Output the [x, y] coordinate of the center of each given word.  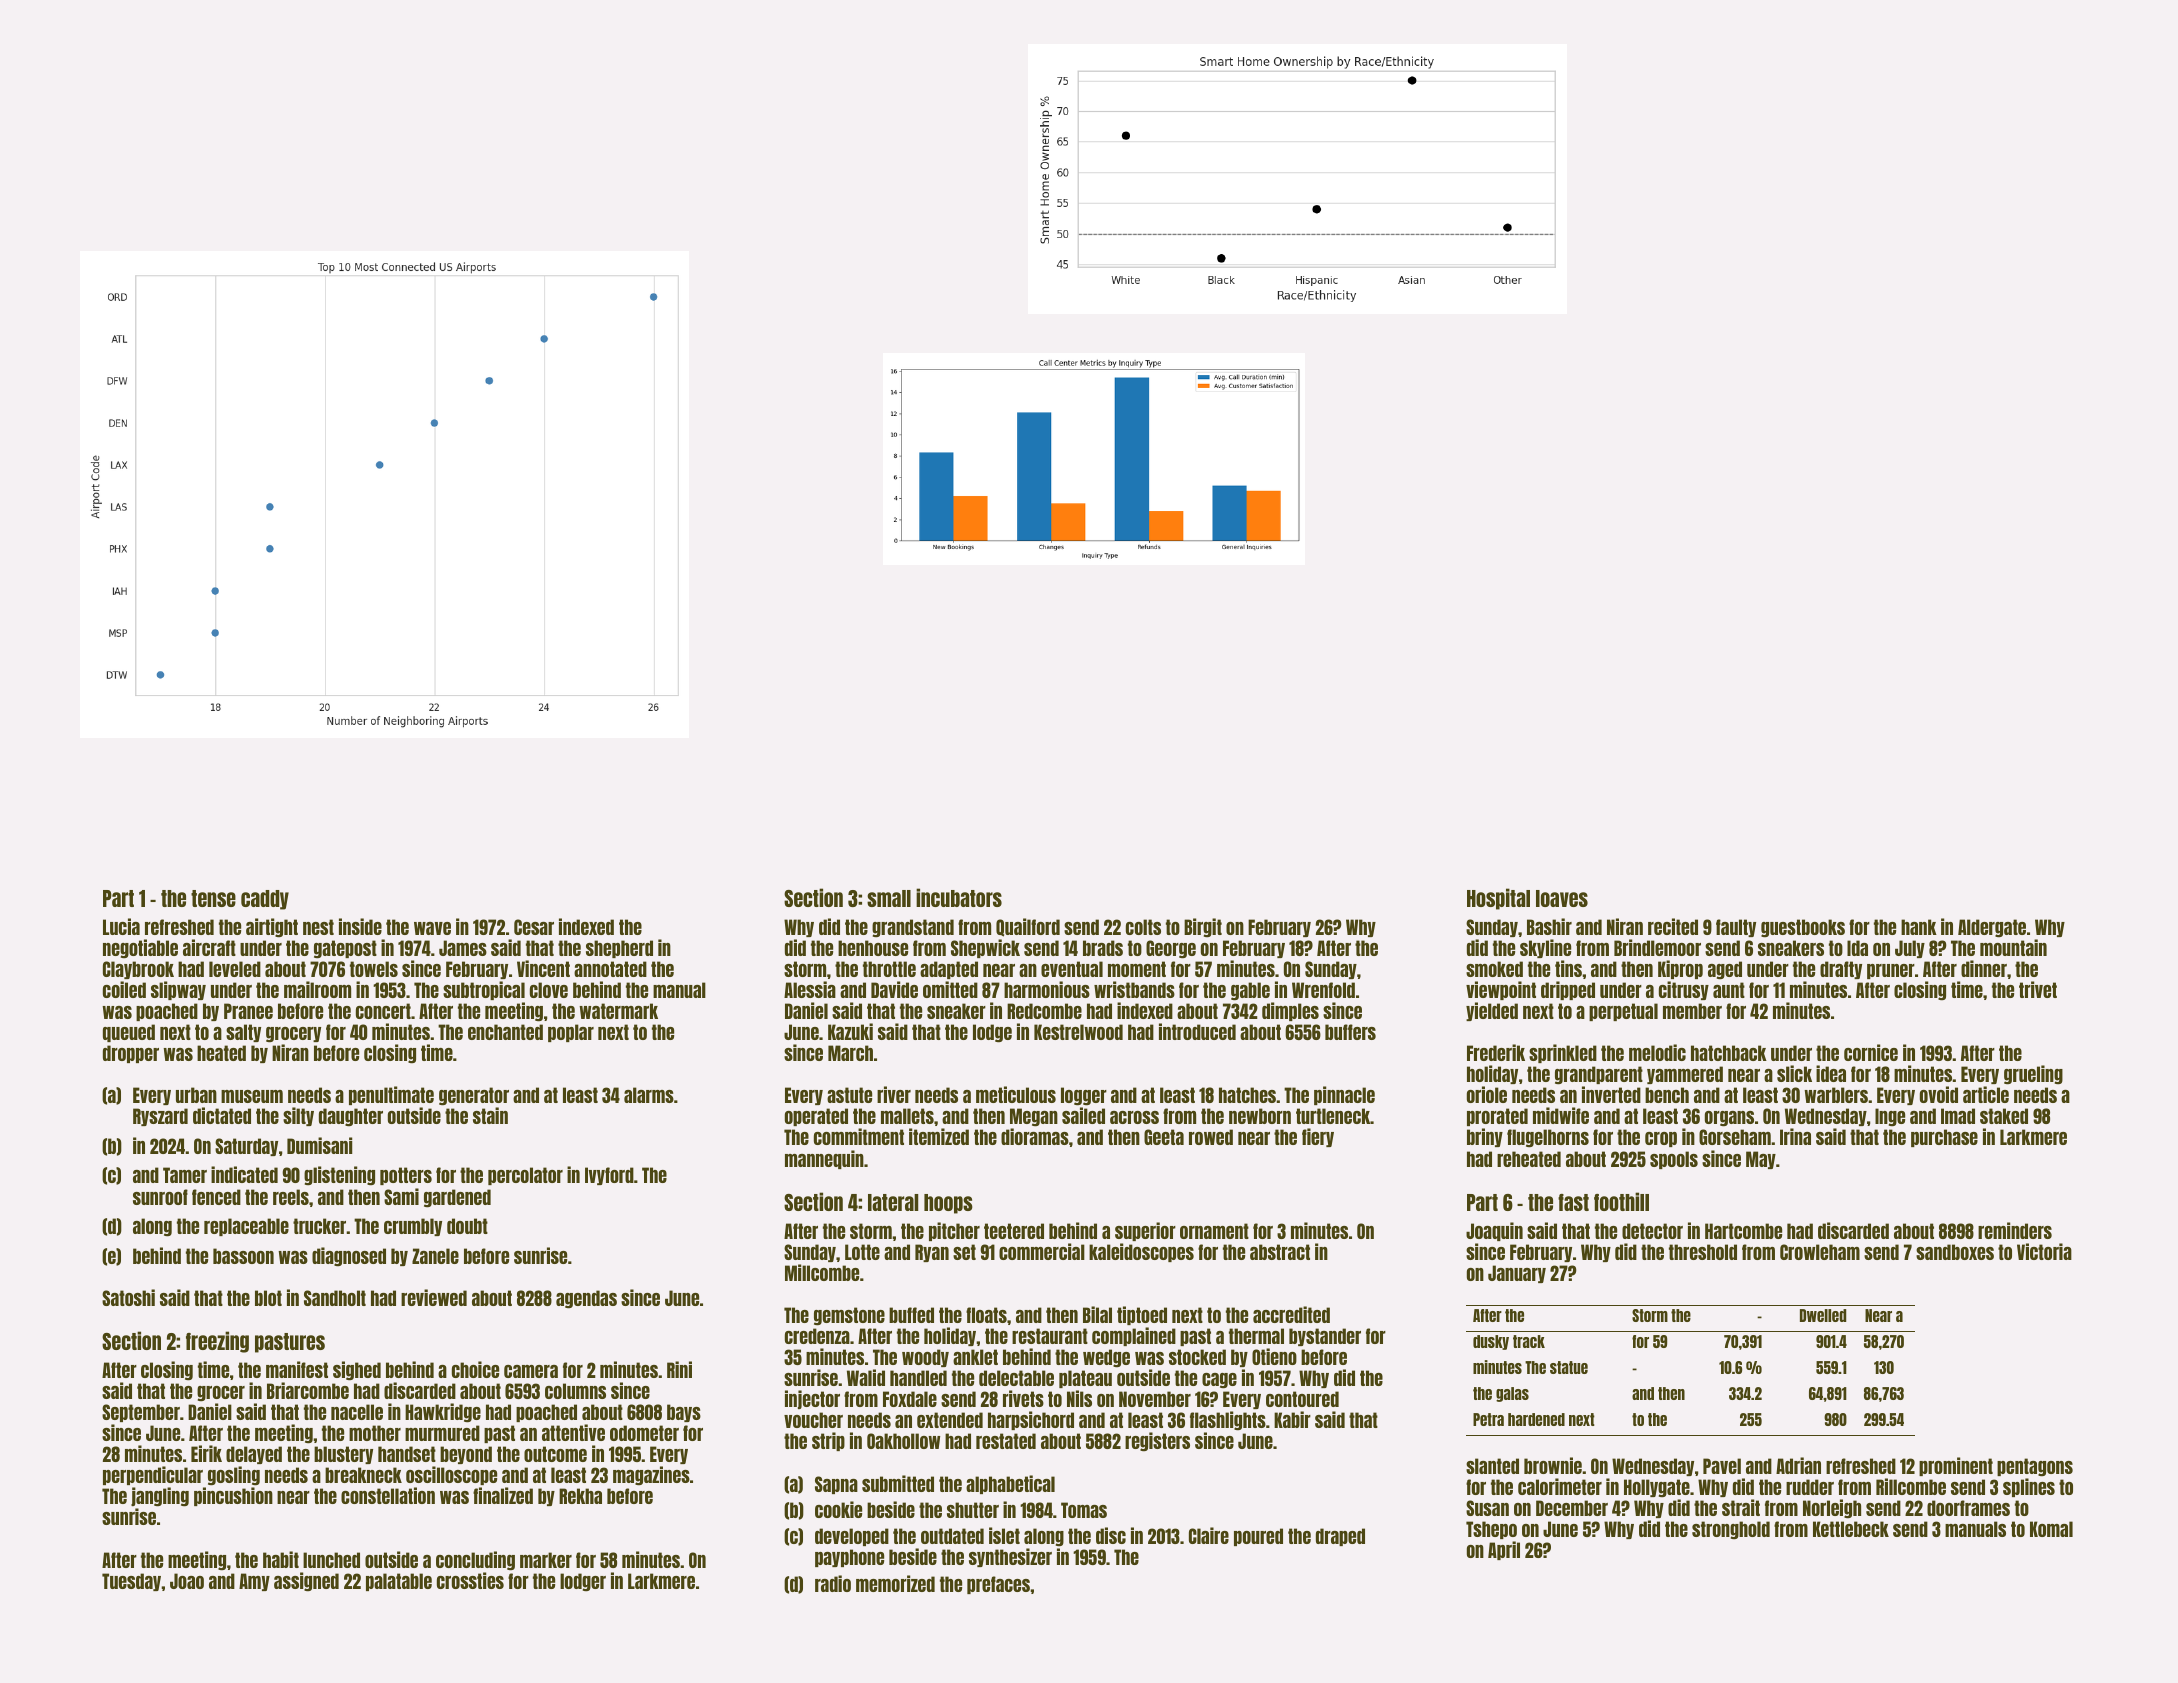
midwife [1561, 1115]
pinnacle [1344, 1095]
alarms [649, 1095]
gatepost [345, 949]
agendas [586, 1299]
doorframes [1968, 1508]
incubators [959, 897]
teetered [1014, 1231]
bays [684, 1413]
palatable [399, 1582]
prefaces [998, 1585]
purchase [1944, 1138]
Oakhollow [903, 1441]
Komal [2051, 1529]
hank [1919, 927]
